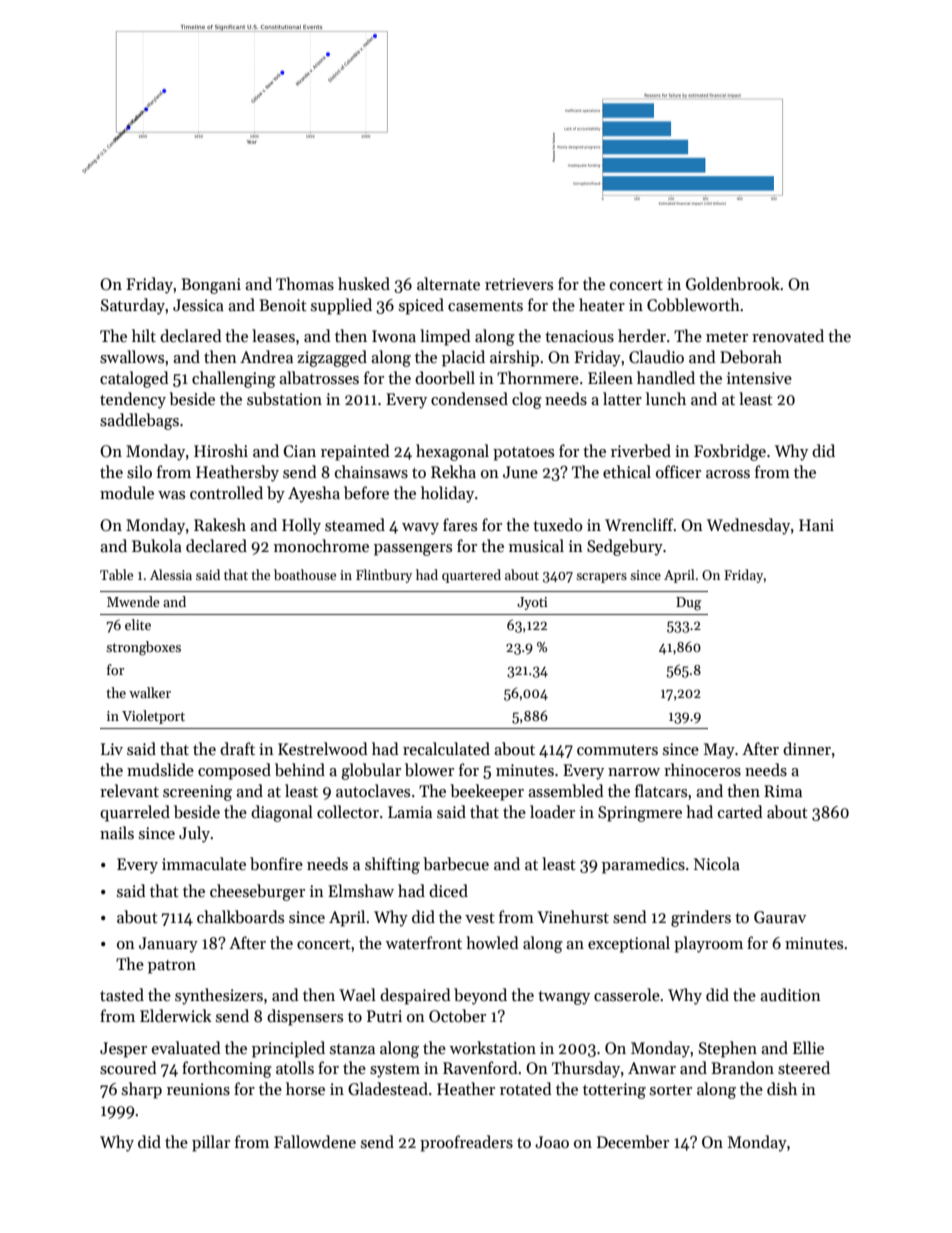 Image resolution: width=952 pixels, height=1233 pixels. Describe the element at coordinates (688, 604) in the image. I see `Dug` at that location.
